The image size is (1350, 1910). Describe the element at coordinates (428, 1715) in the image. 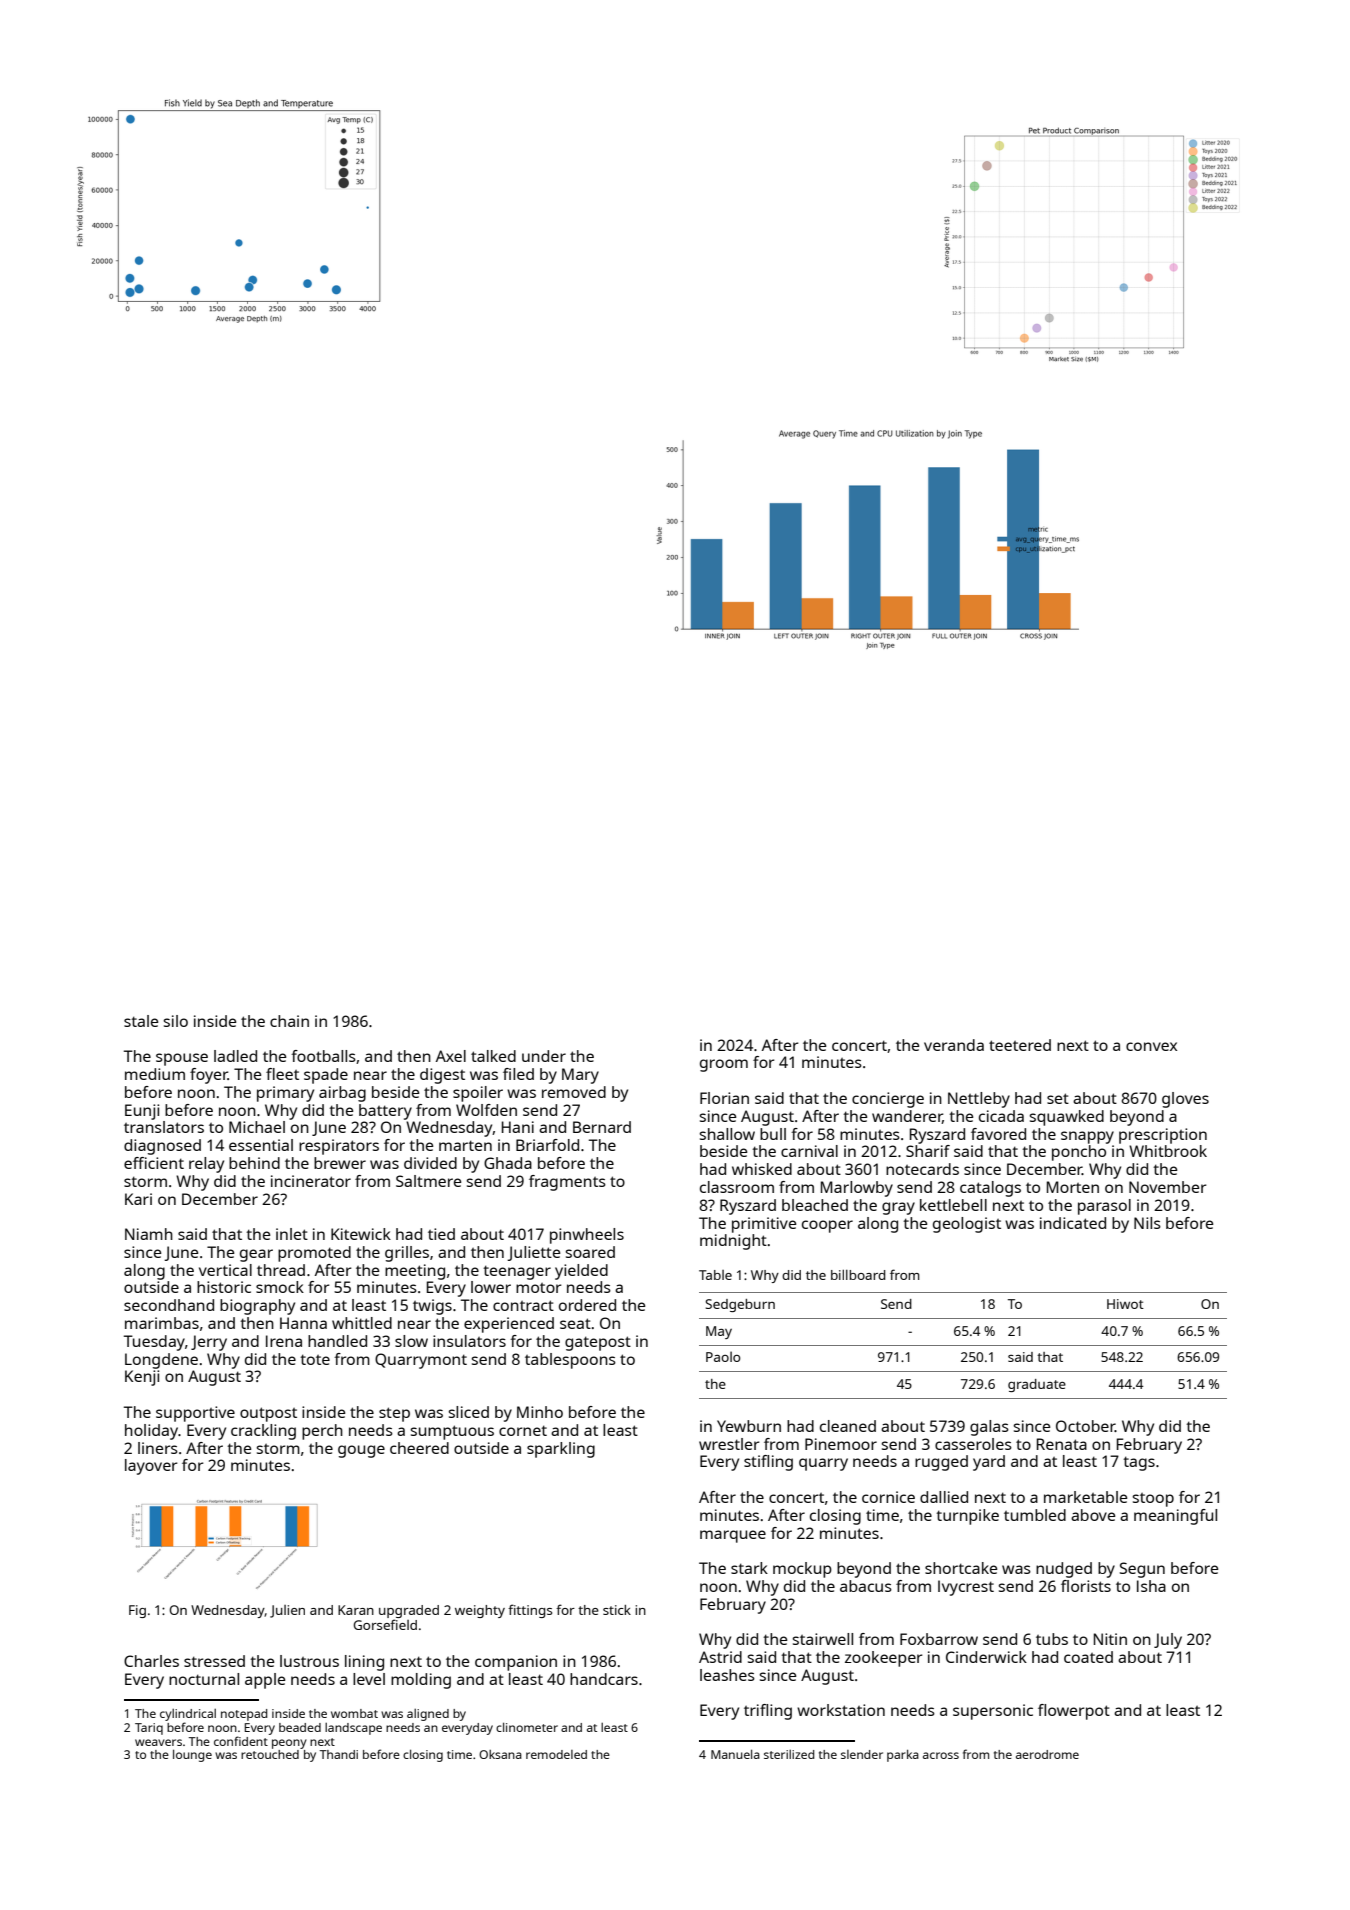

I see `aligned` at that location.
